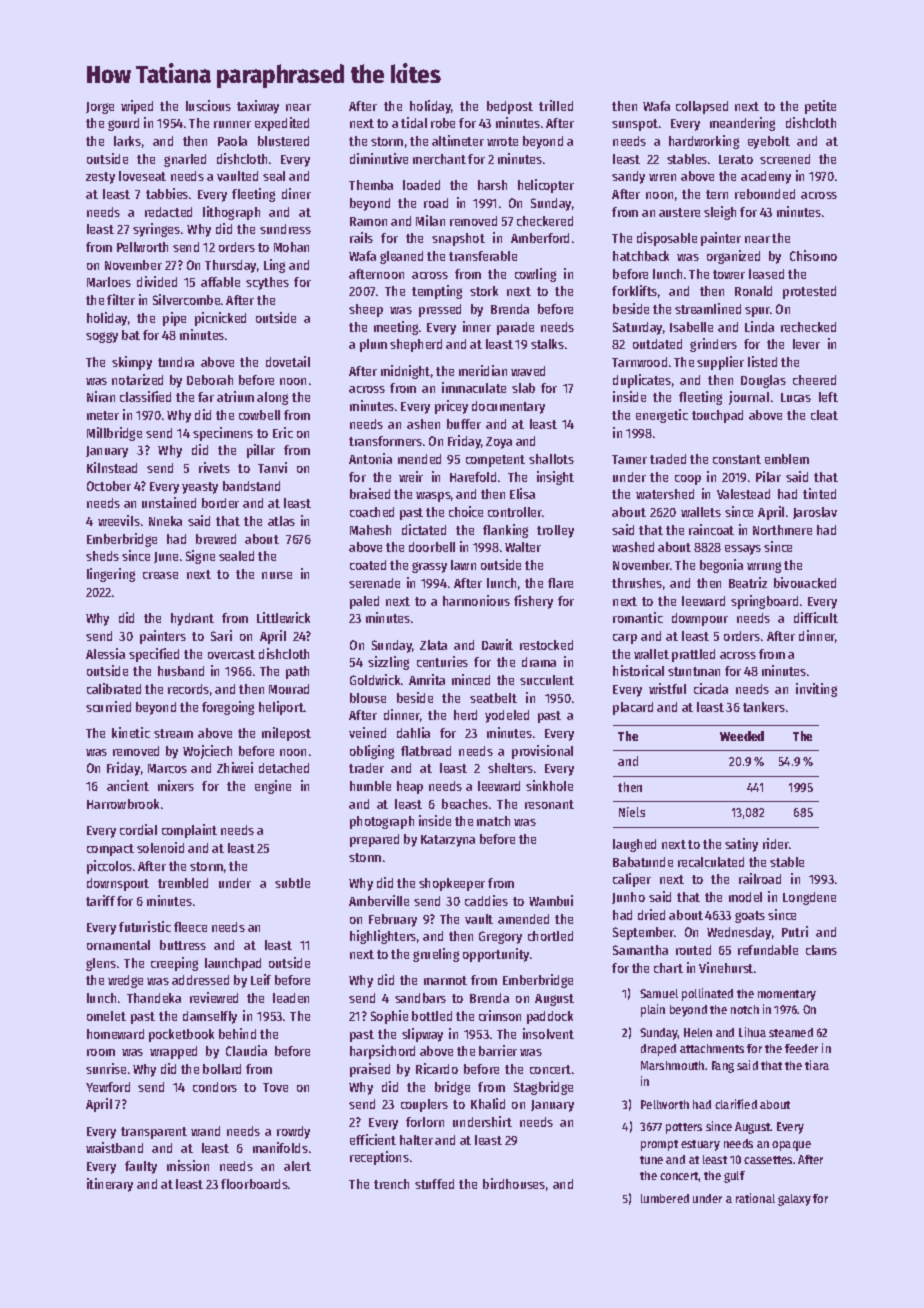 Image resolution: width=924 pixels, height=1308 pixels. Describe the element at coordinates (208, 105) in the screenshot. I see `luscious` at that location.
